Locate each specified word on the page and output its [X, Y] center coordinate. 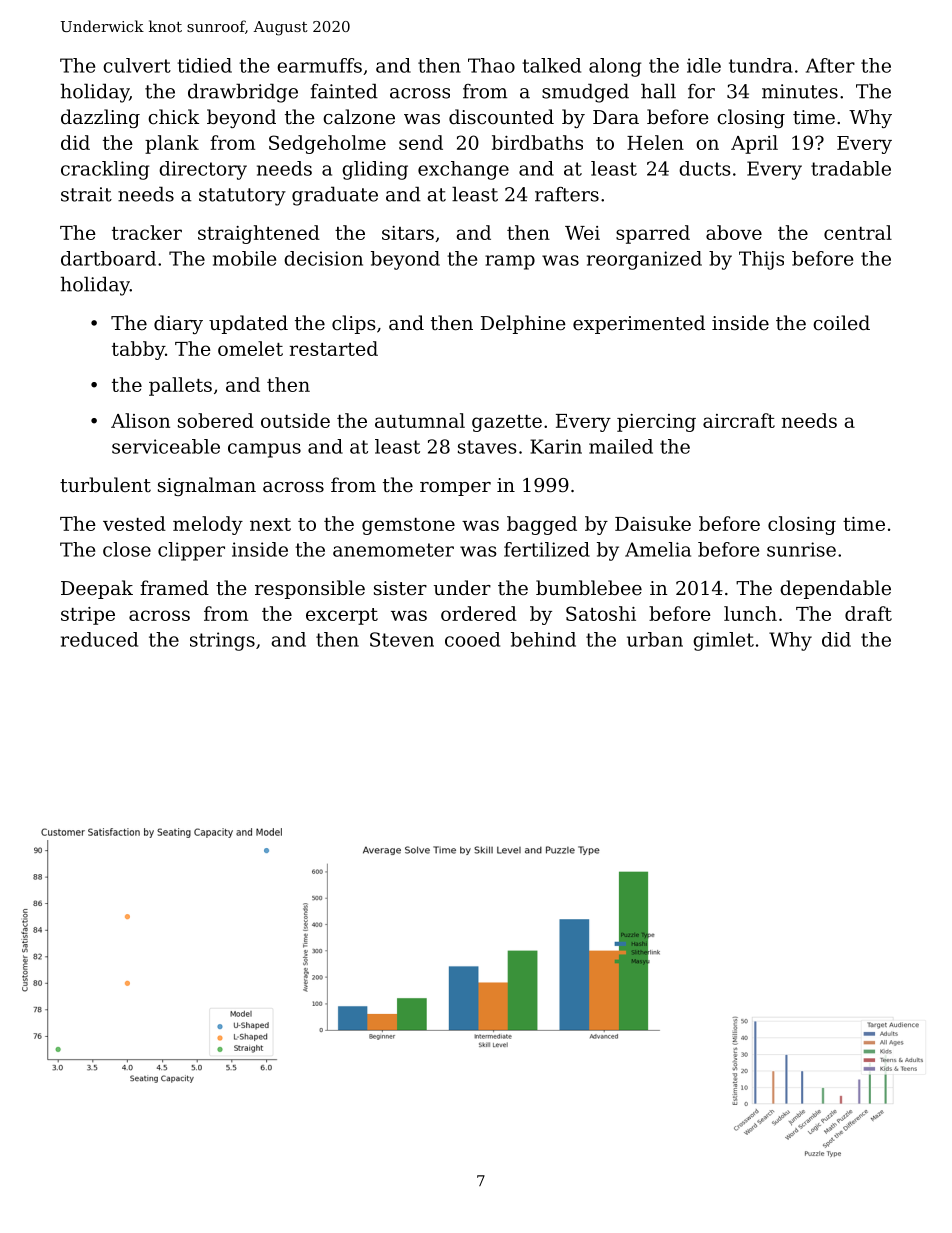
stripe [88, 616]
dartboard [108, 258]
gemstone [408, 526]
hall [658, 91]
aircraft [739, 420]
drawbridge [243, 93]
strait [86, 194]
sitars [408, 233]
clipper [191, 551]
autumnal [420, 420]
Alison [140, 420]
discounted [501, 116]
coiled [841, 322]
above [734, 232]
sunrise [801, 549]
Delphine [523, 324]
